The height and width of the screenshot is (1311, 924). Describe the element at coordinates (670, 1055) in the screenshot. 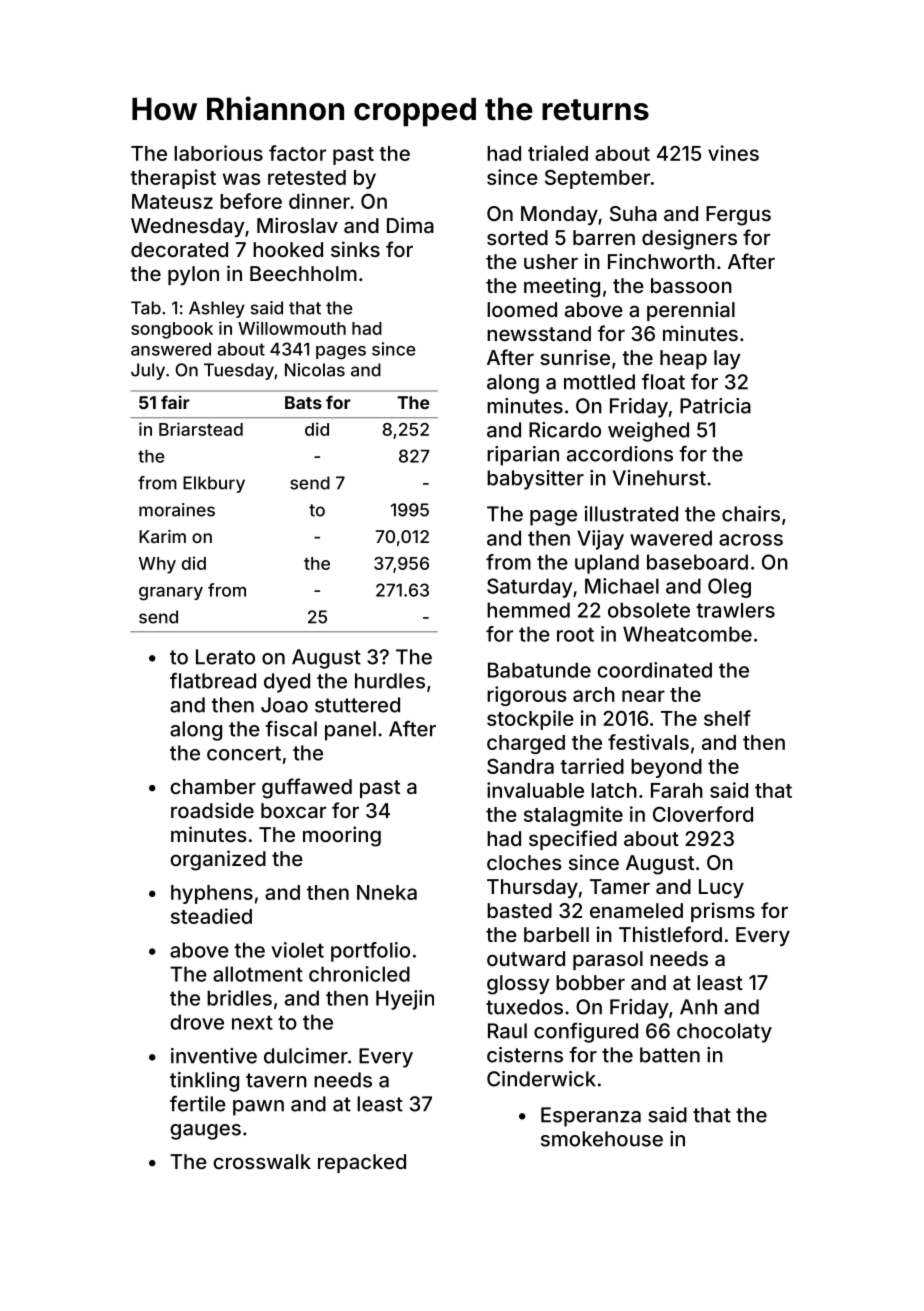

I see `batten` at that location.
